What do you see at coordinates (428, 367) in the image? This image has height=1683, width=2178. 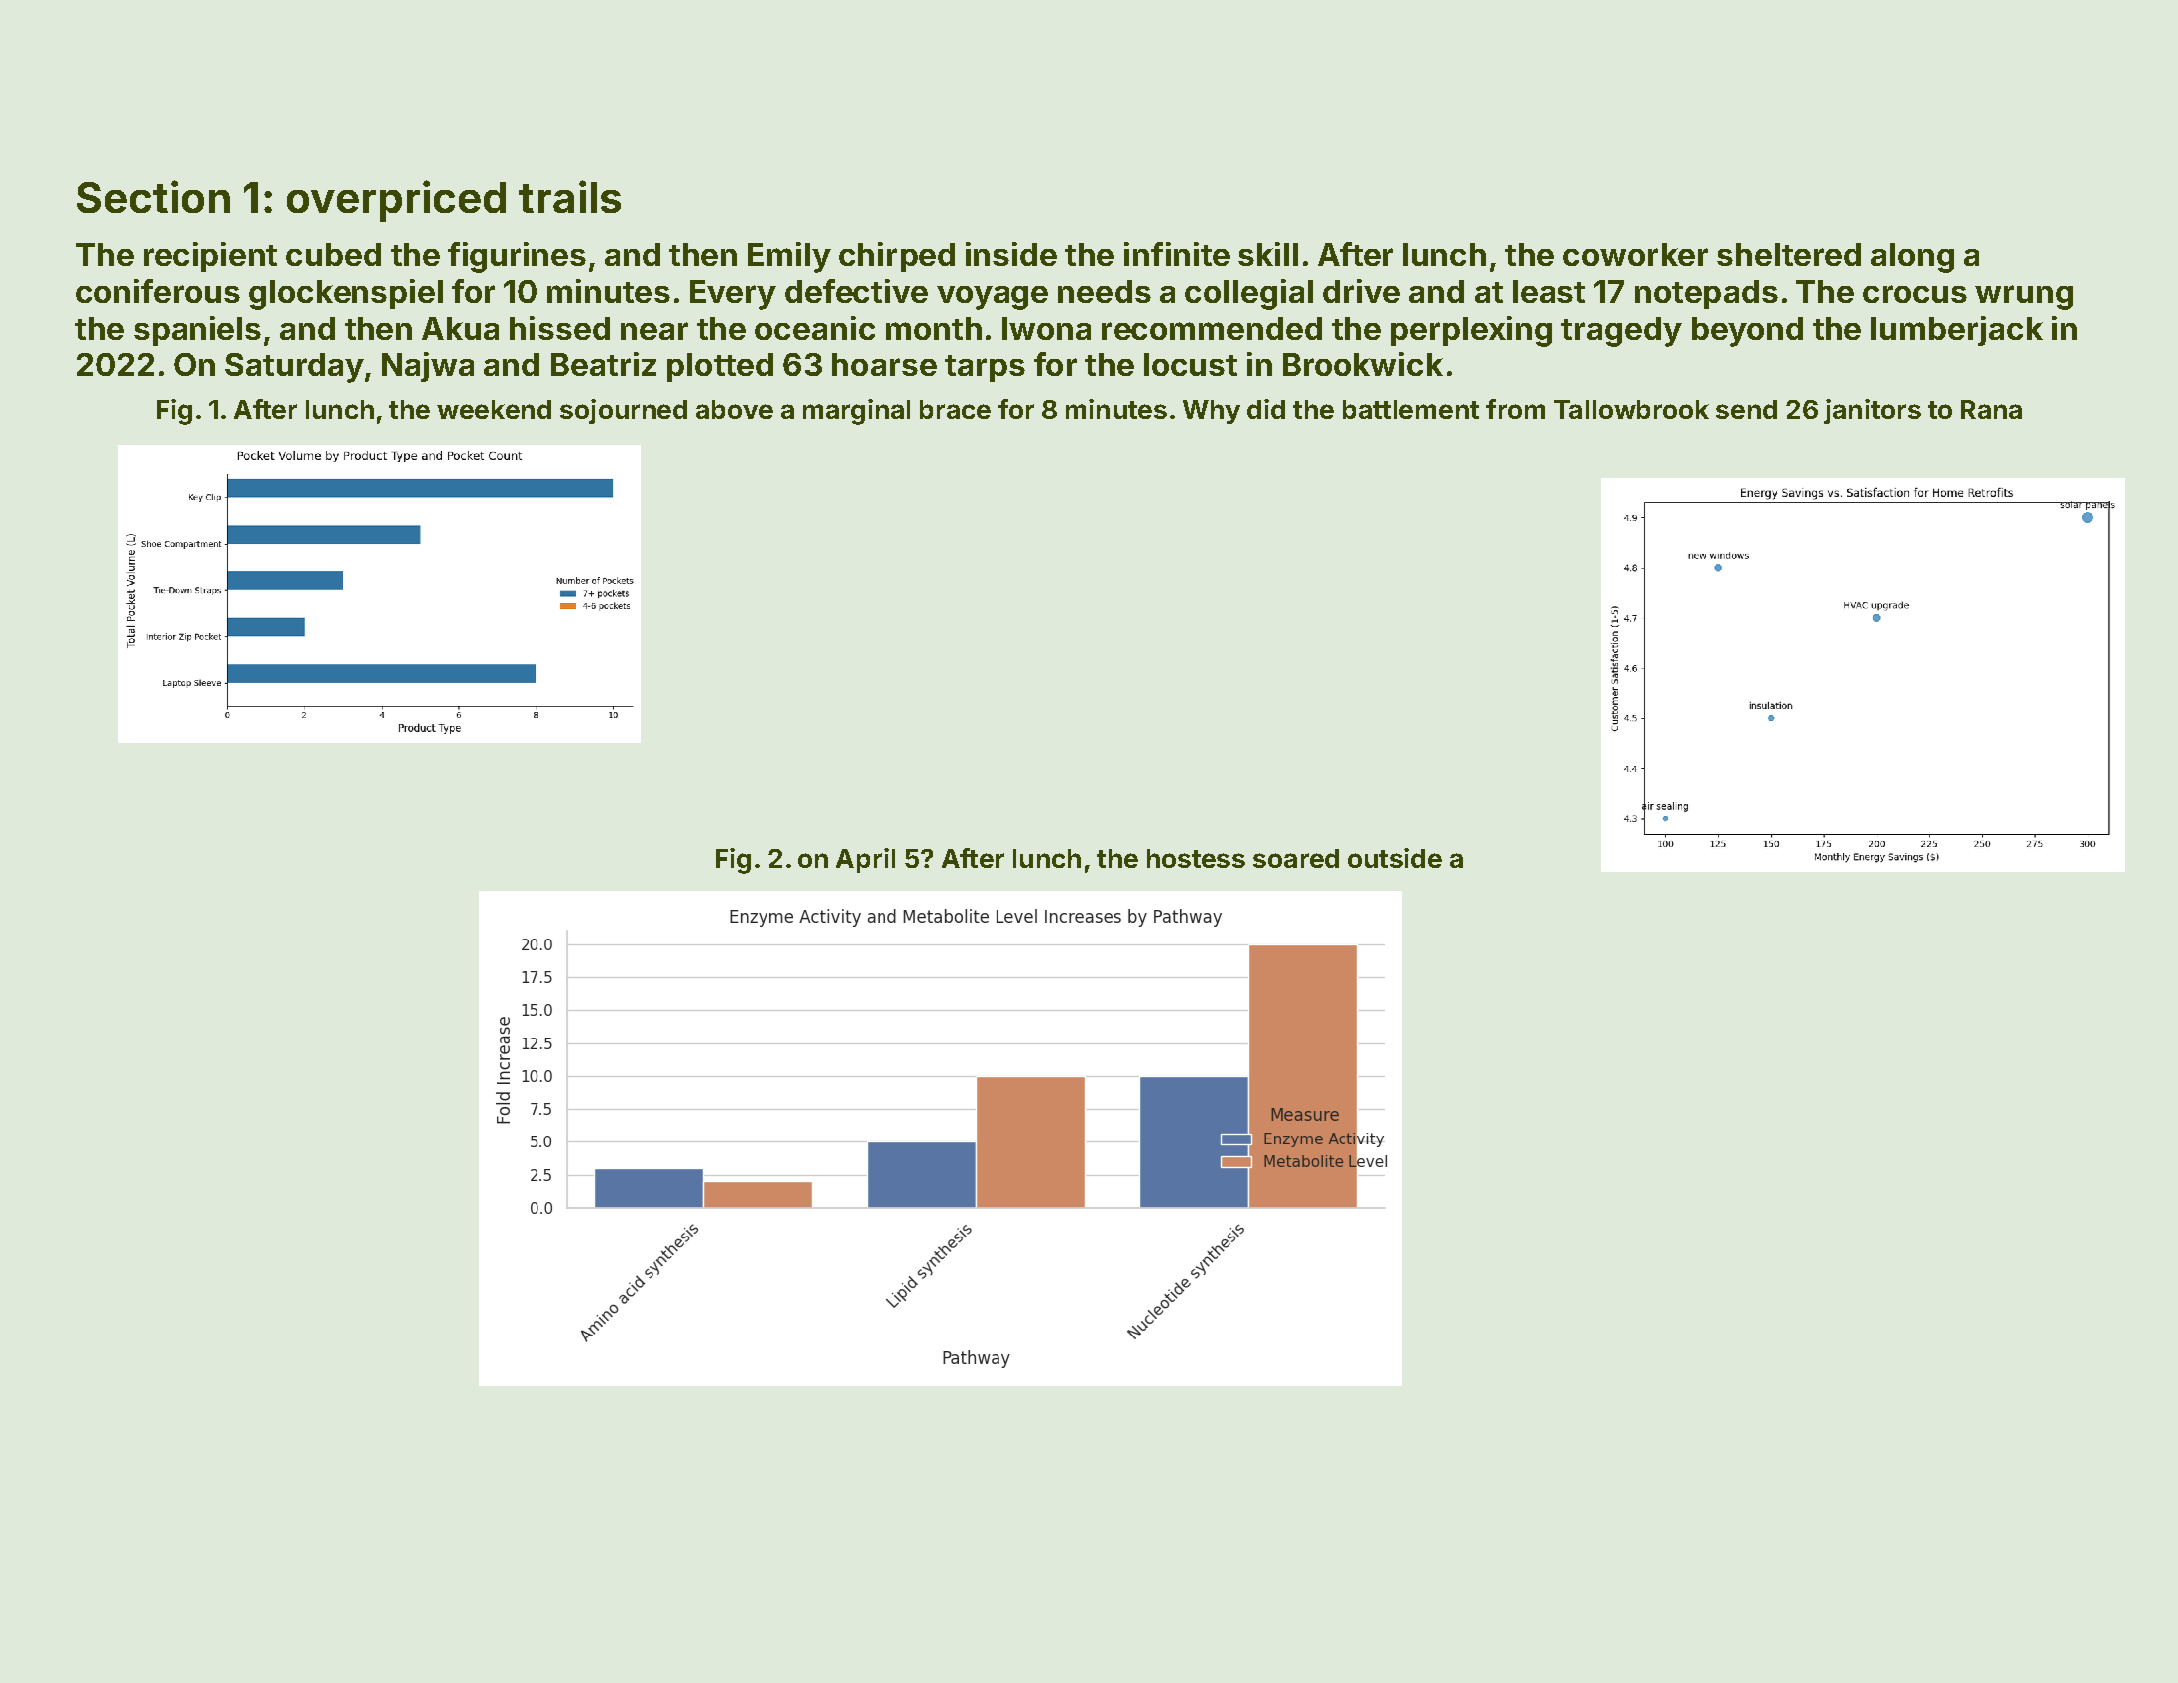 I see `Najwa` at bounding box center [428, 367].
